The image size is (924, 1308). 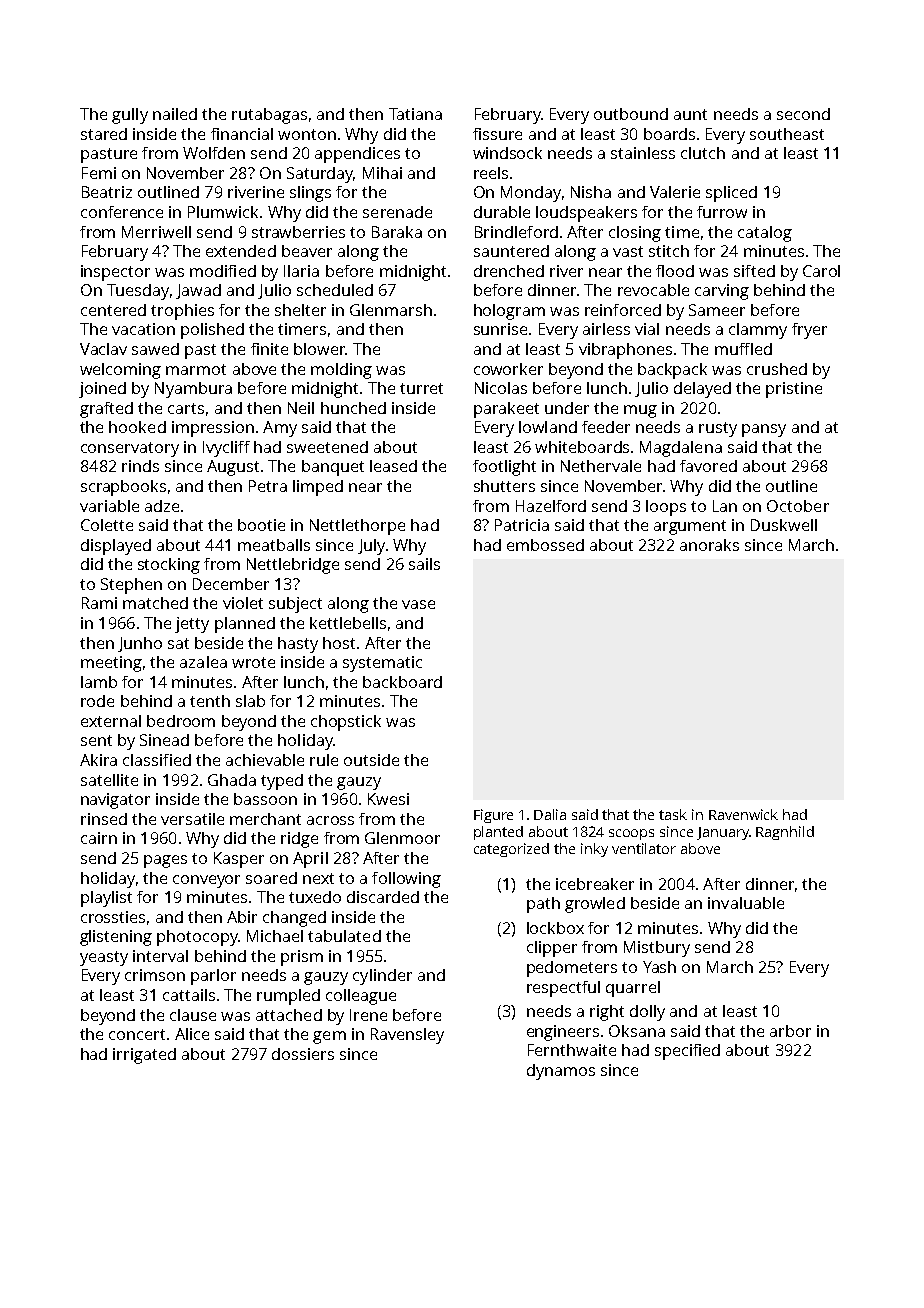 I want to click on gully, so click(x=130, y=116).
